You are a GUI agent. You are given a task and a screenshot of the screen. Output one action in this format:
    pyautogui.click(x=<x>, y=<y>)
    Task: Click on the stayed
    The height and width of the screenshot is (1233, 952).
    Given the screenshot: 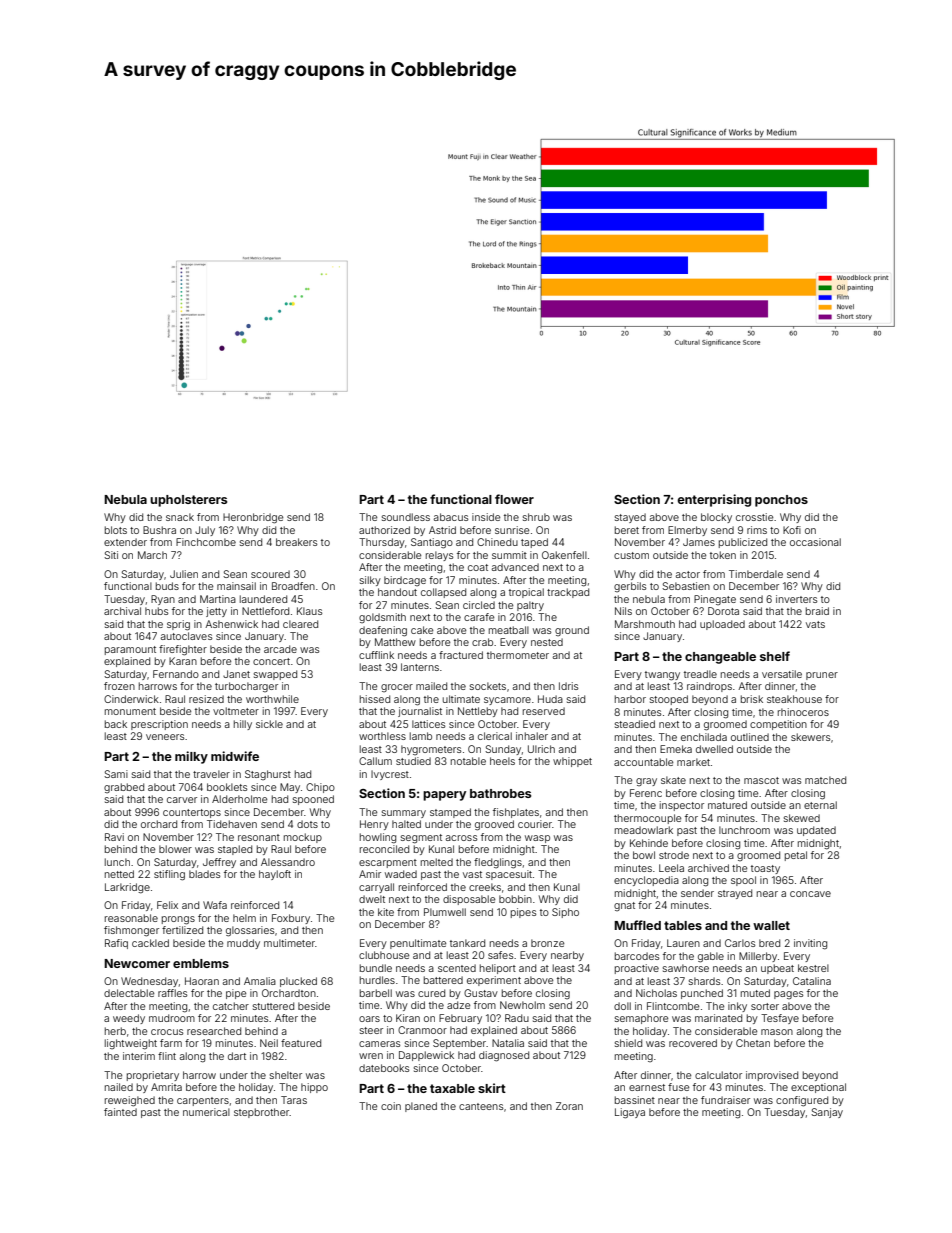 What is the action you would take?
    pyautogui.click(x=630, y=518)
